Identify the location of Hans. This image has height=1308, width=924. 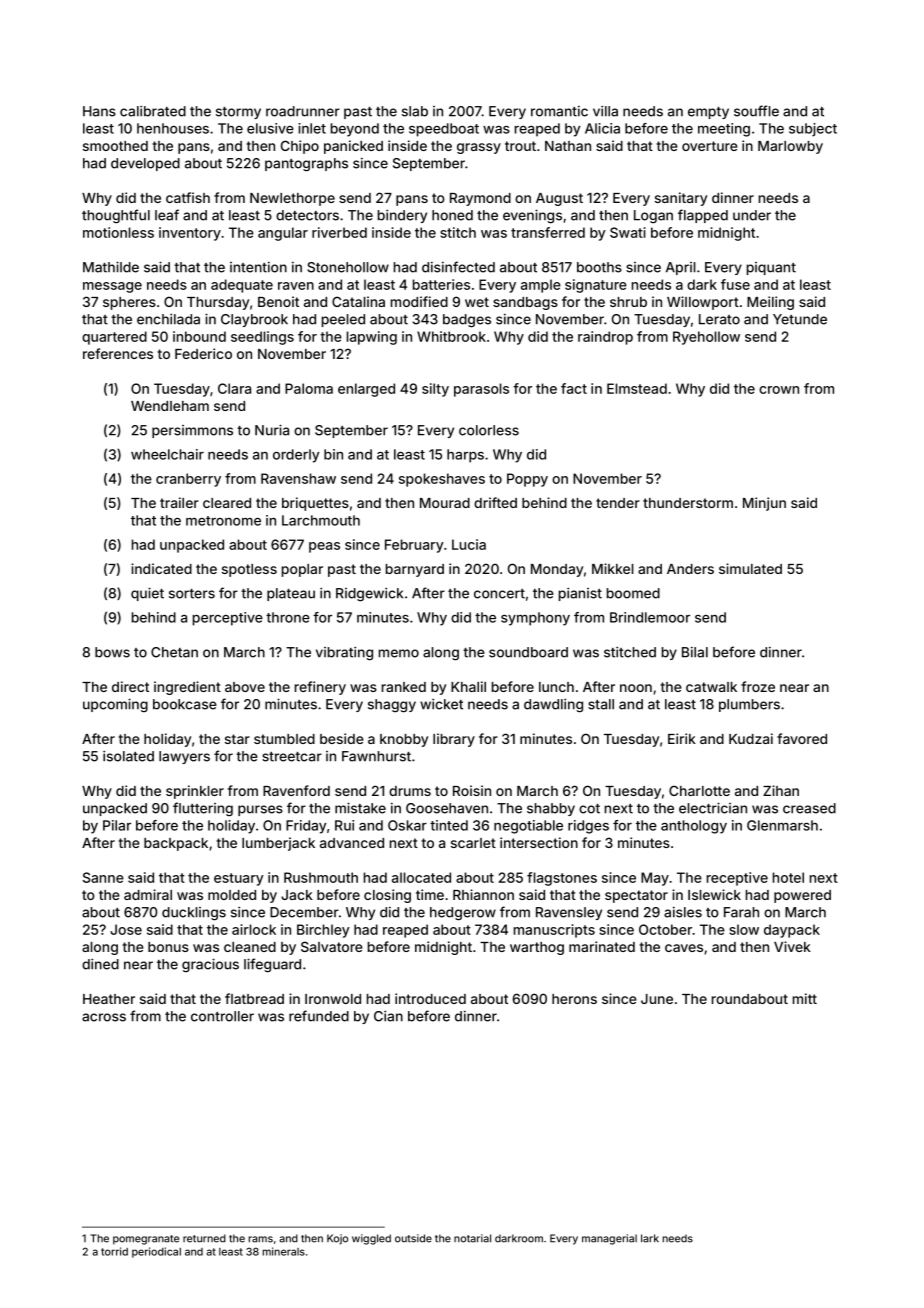
(99, 111).
